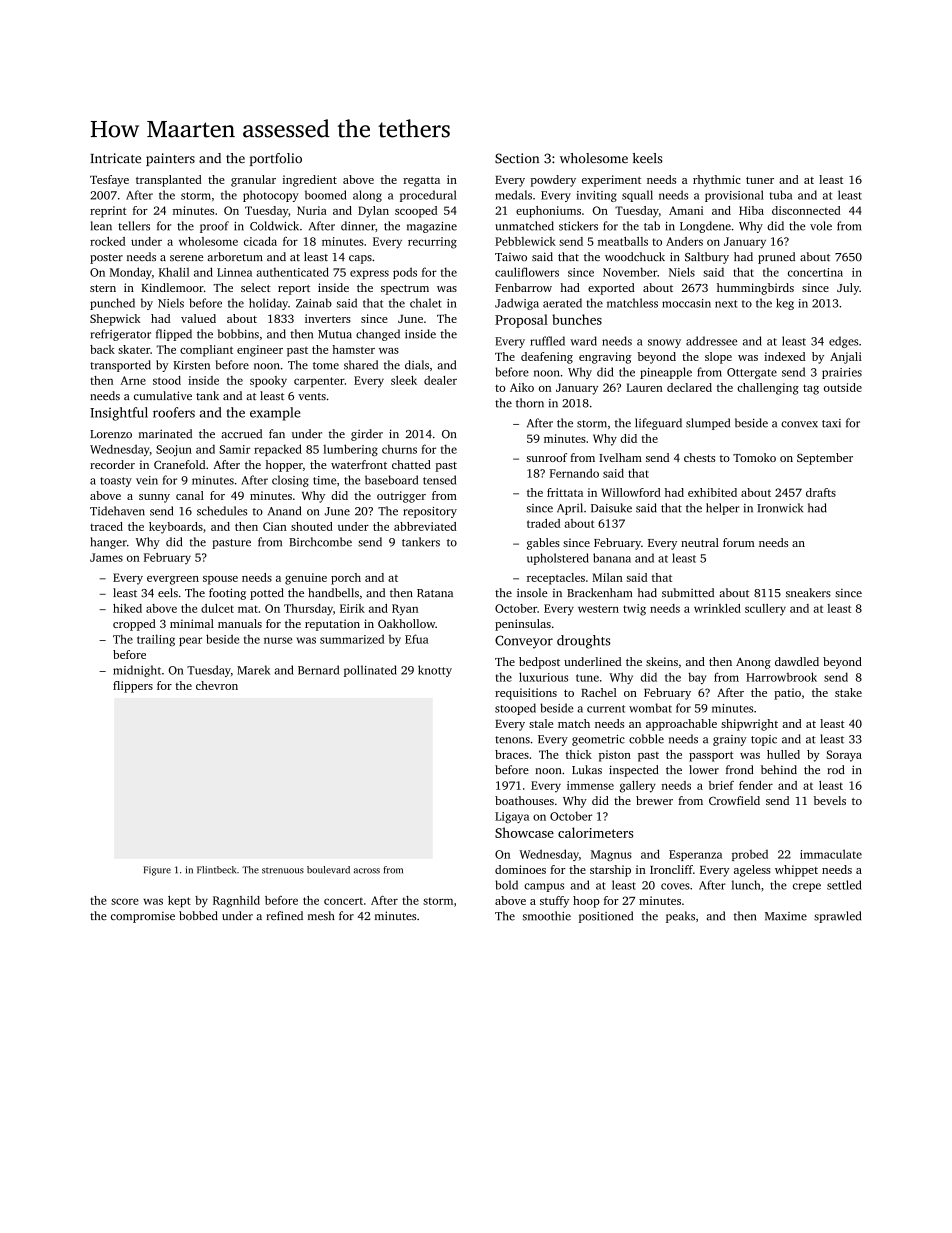 Image resolution: width=952 pixels, height=1233 pixels. I want to click on refined, so click(284, 915).
